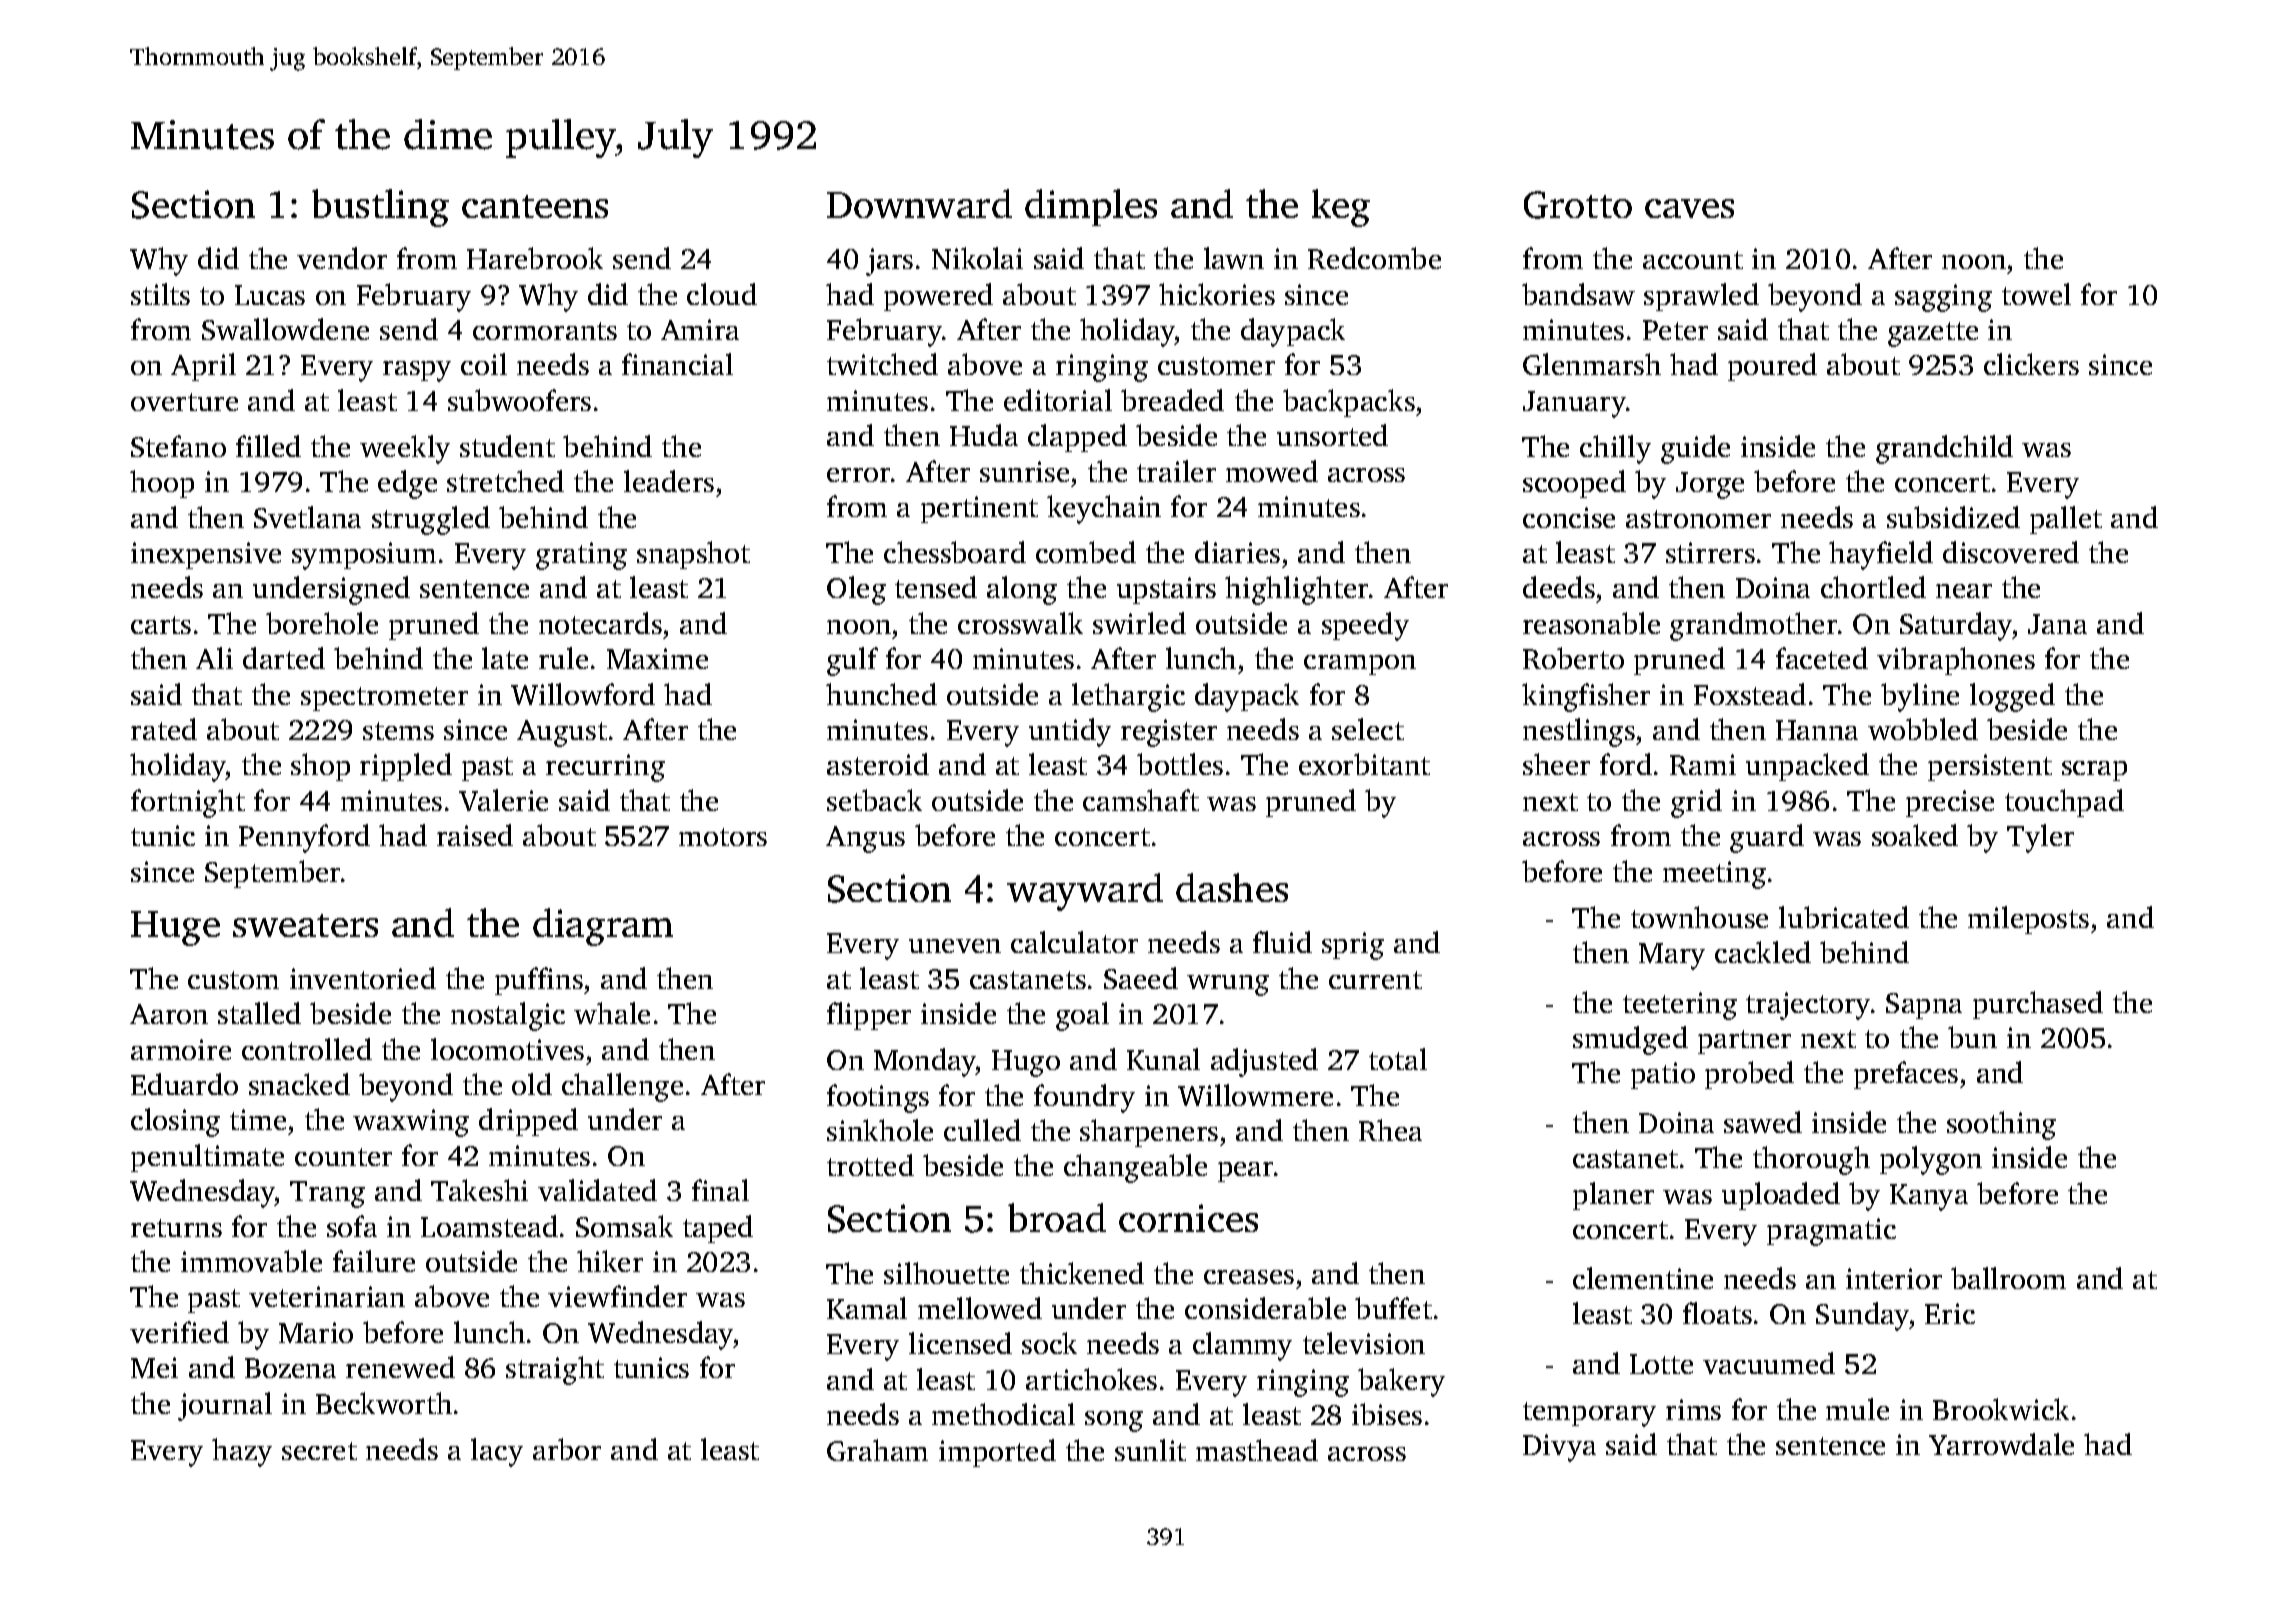 This page has height=1620, width=2292. I want to click on sagging, so click(1943, 298).
